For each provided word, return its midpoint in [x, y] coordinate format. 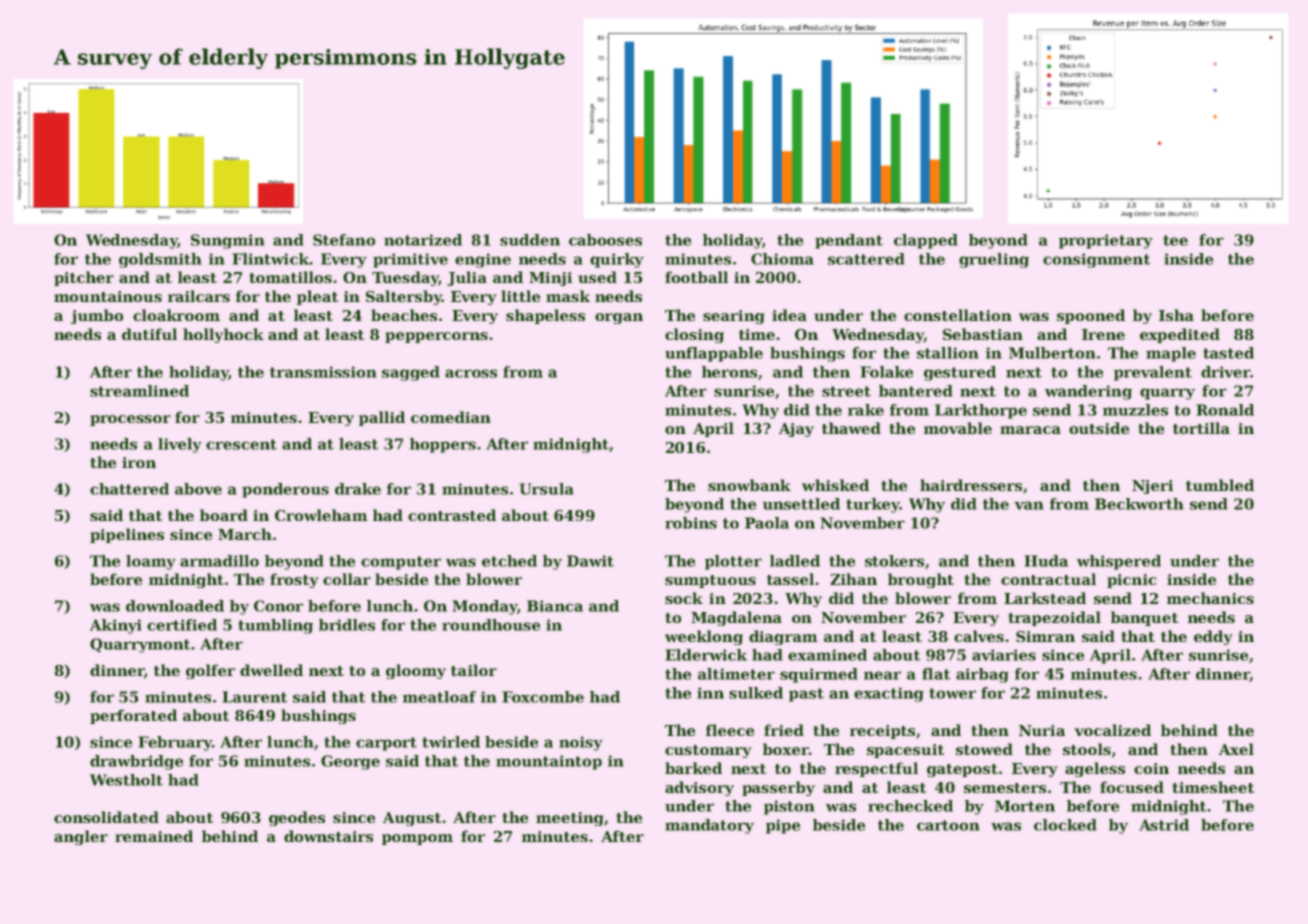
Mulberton [1052, 353]
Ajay [796, 430]
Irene [1103, 334]
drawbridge [136, 762]
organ [619, 318]
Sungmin [228, 241]
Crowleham [321, 515]
